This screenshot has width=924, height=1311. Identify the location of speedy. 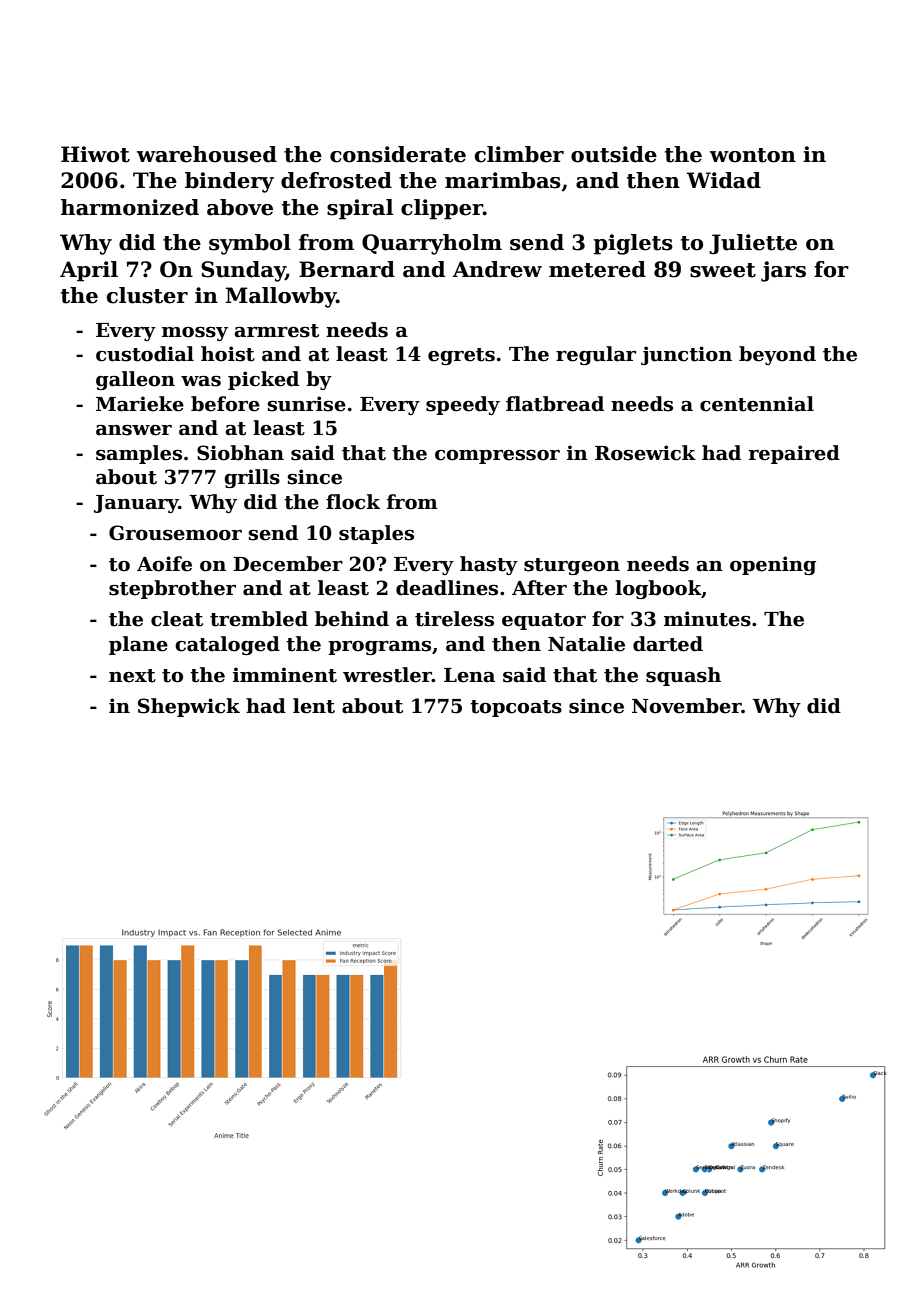
(463, 405).
